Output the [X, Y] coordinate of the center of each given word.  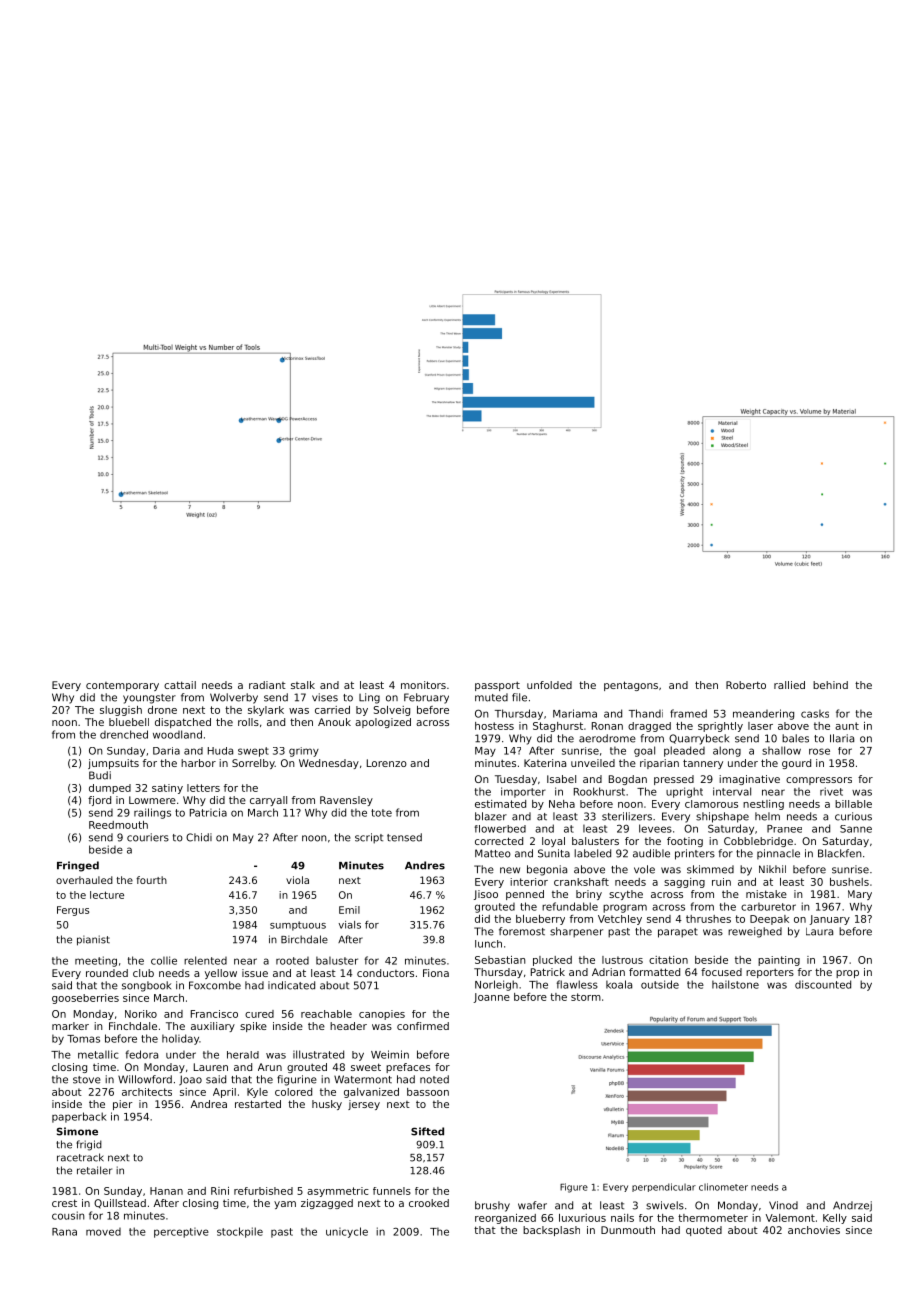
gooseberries [85, 999]
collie [164, 960]
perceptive [181, 1233]
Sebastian [500, 960]
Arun [270, 1067]
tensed [404, 837]
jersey [364, 1105]
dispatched [183, 723]
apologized [383, 723]
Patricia [208, 812]
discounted [823, 984]
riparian [659, 764]
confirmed [423, 1026]
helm [767, 816]
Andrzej [852, 1206]
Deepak [769, 920]
